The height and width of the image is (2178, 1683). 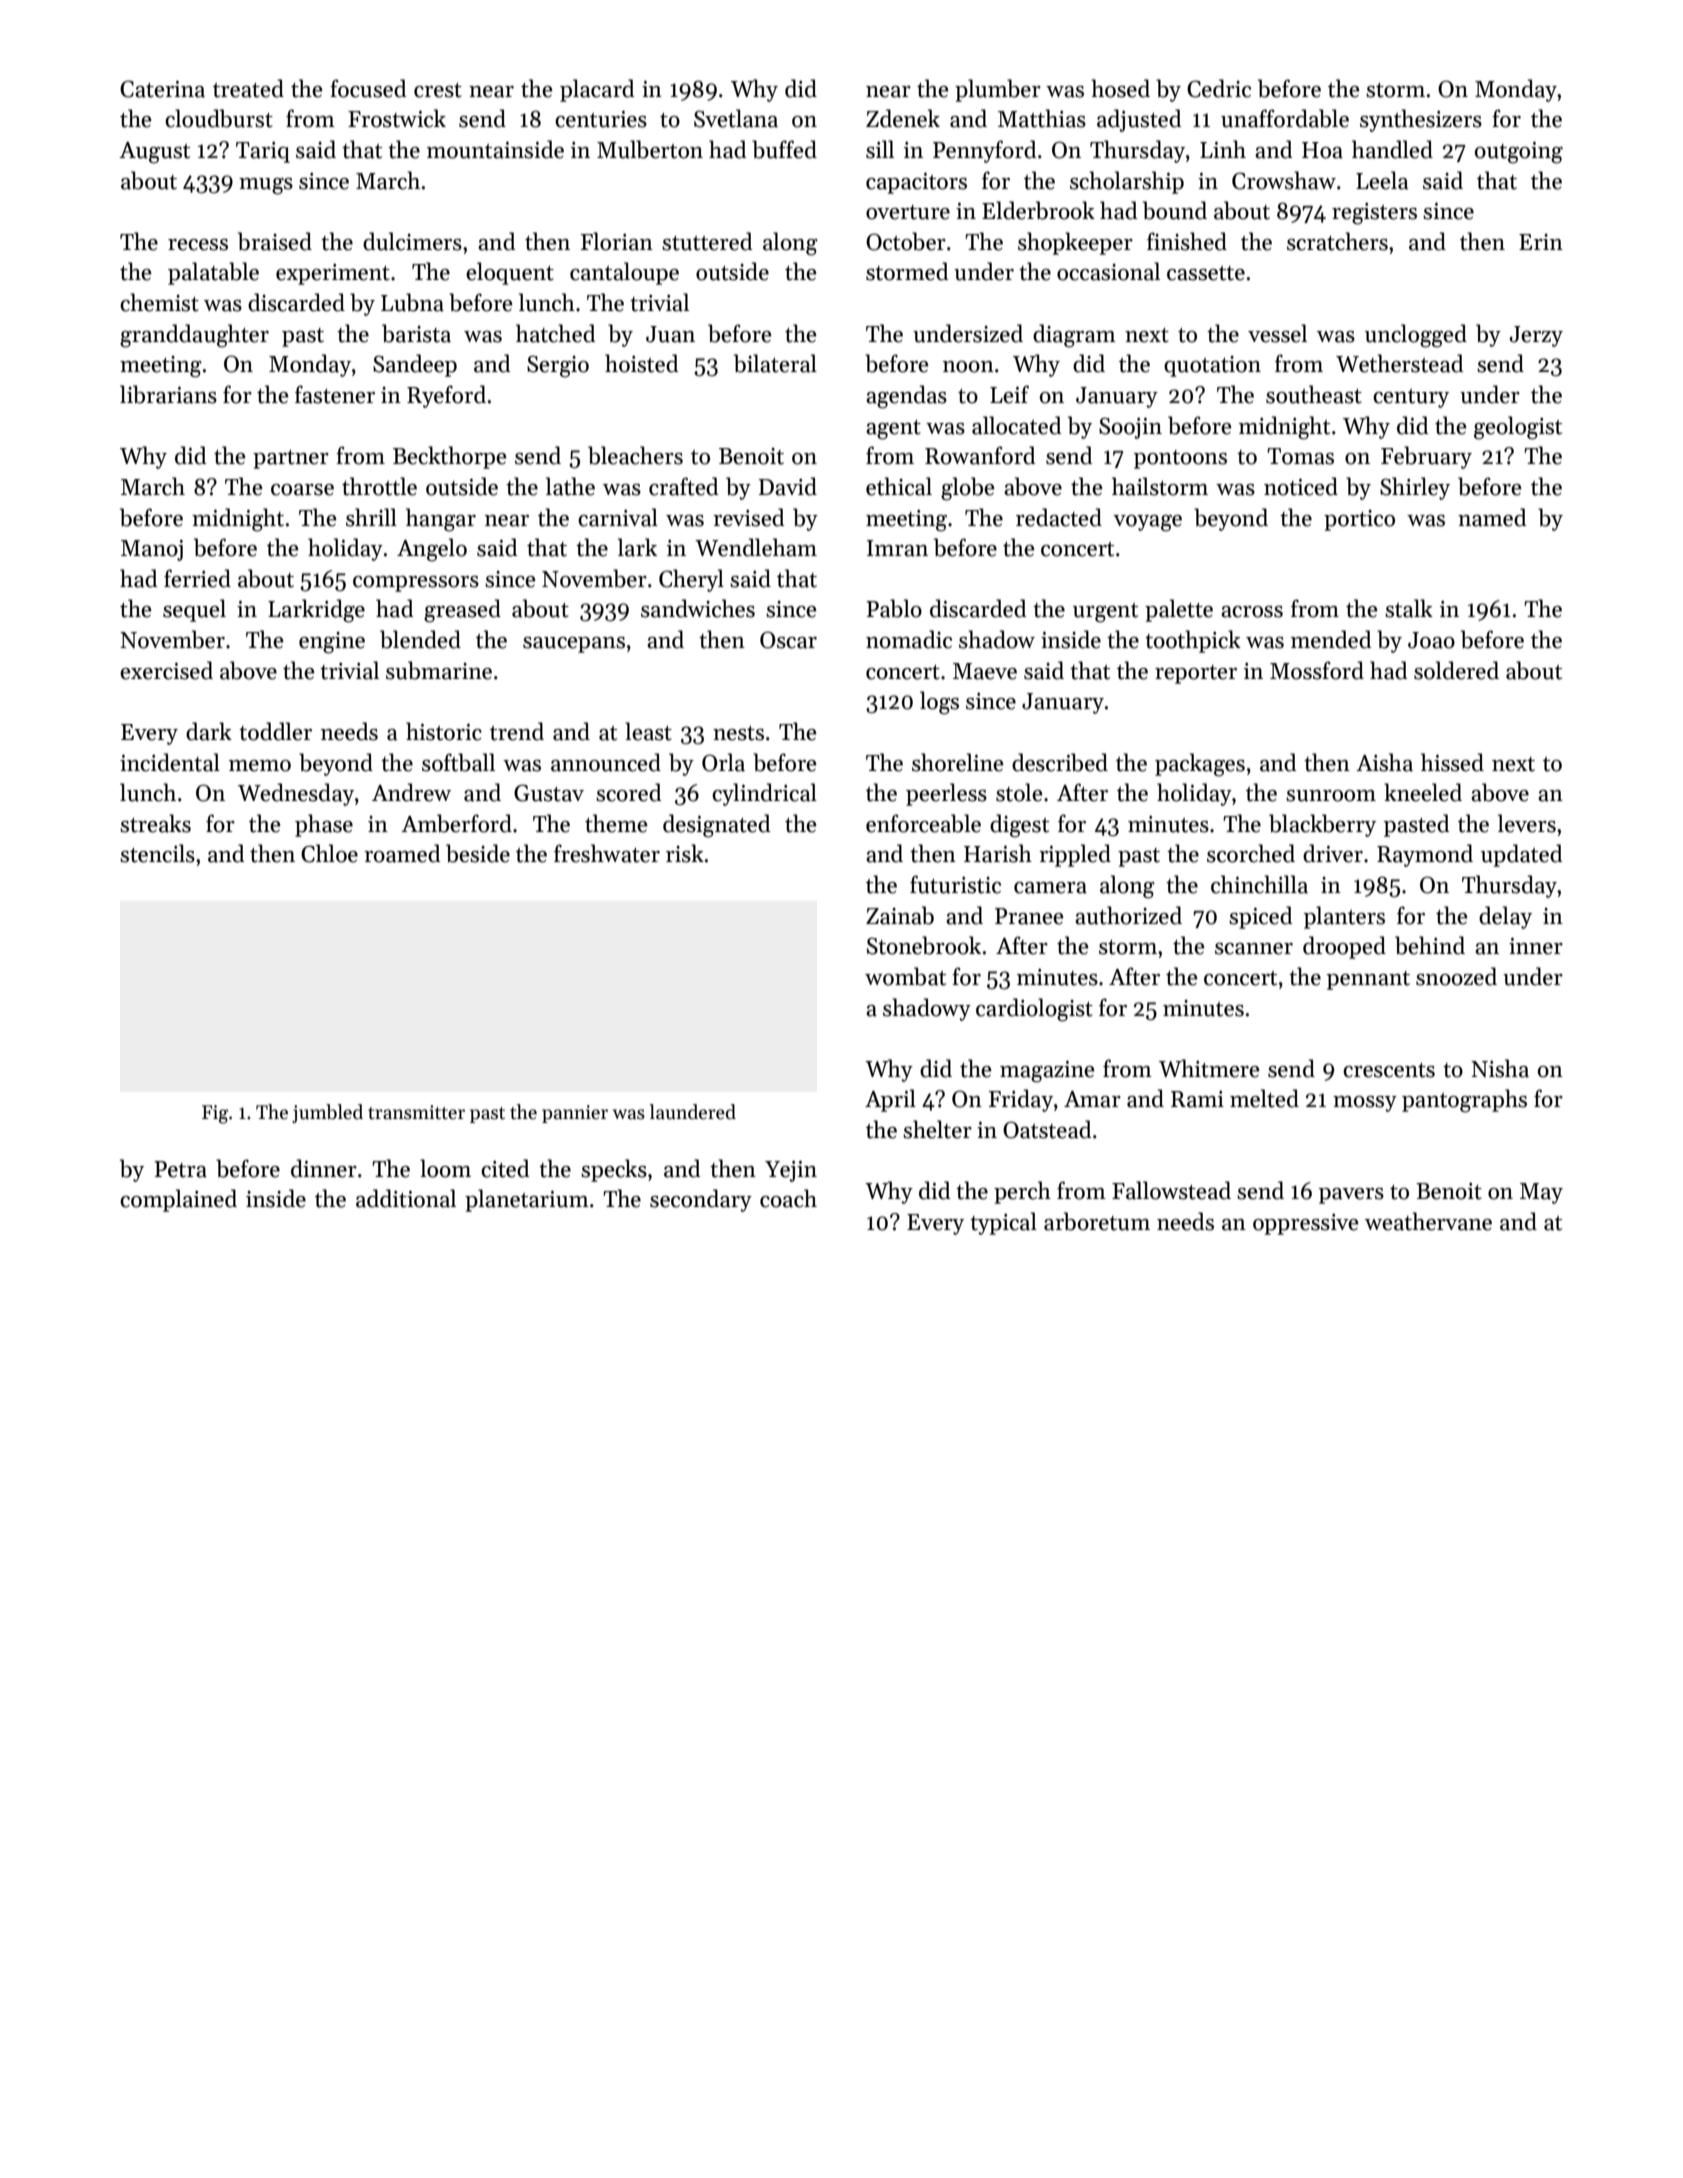 I want to click on snoozed, so click(x=1456, y=976).
